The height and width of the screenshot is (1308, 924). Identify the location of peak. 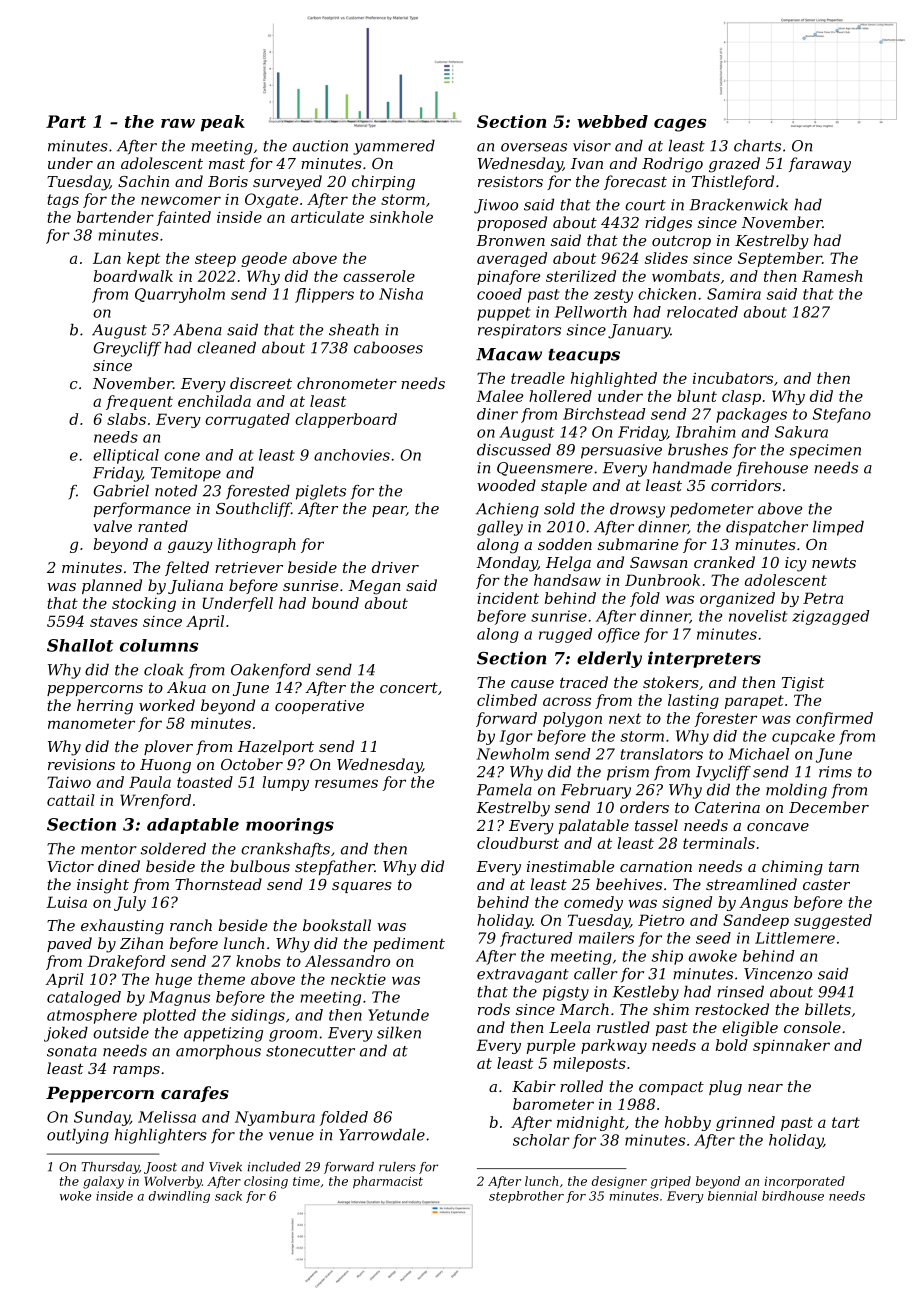
(223, 123).
